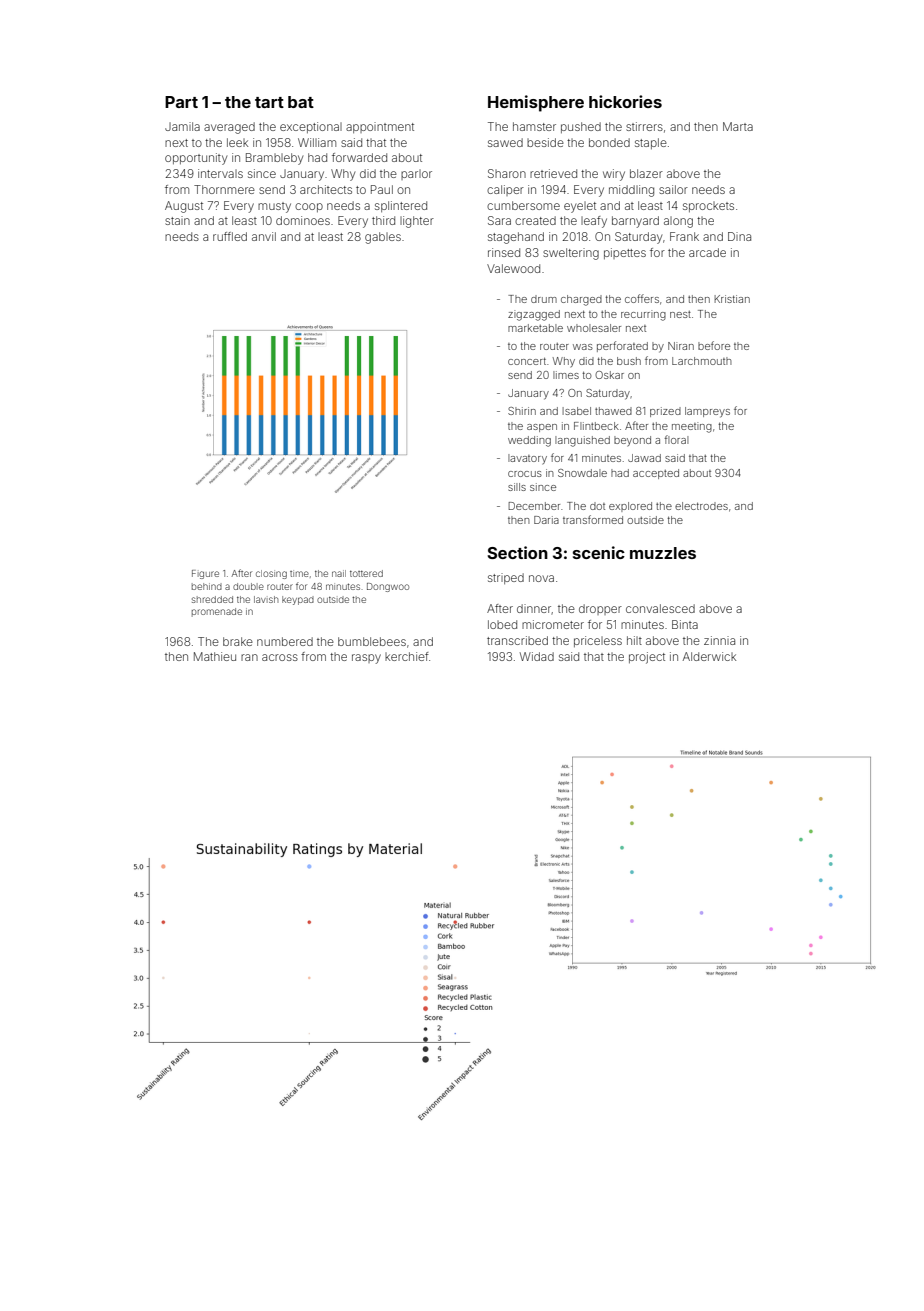  What do you see at coordinates (517, 552) in the page?
I see `Section` at bounding box center [517, 552].
